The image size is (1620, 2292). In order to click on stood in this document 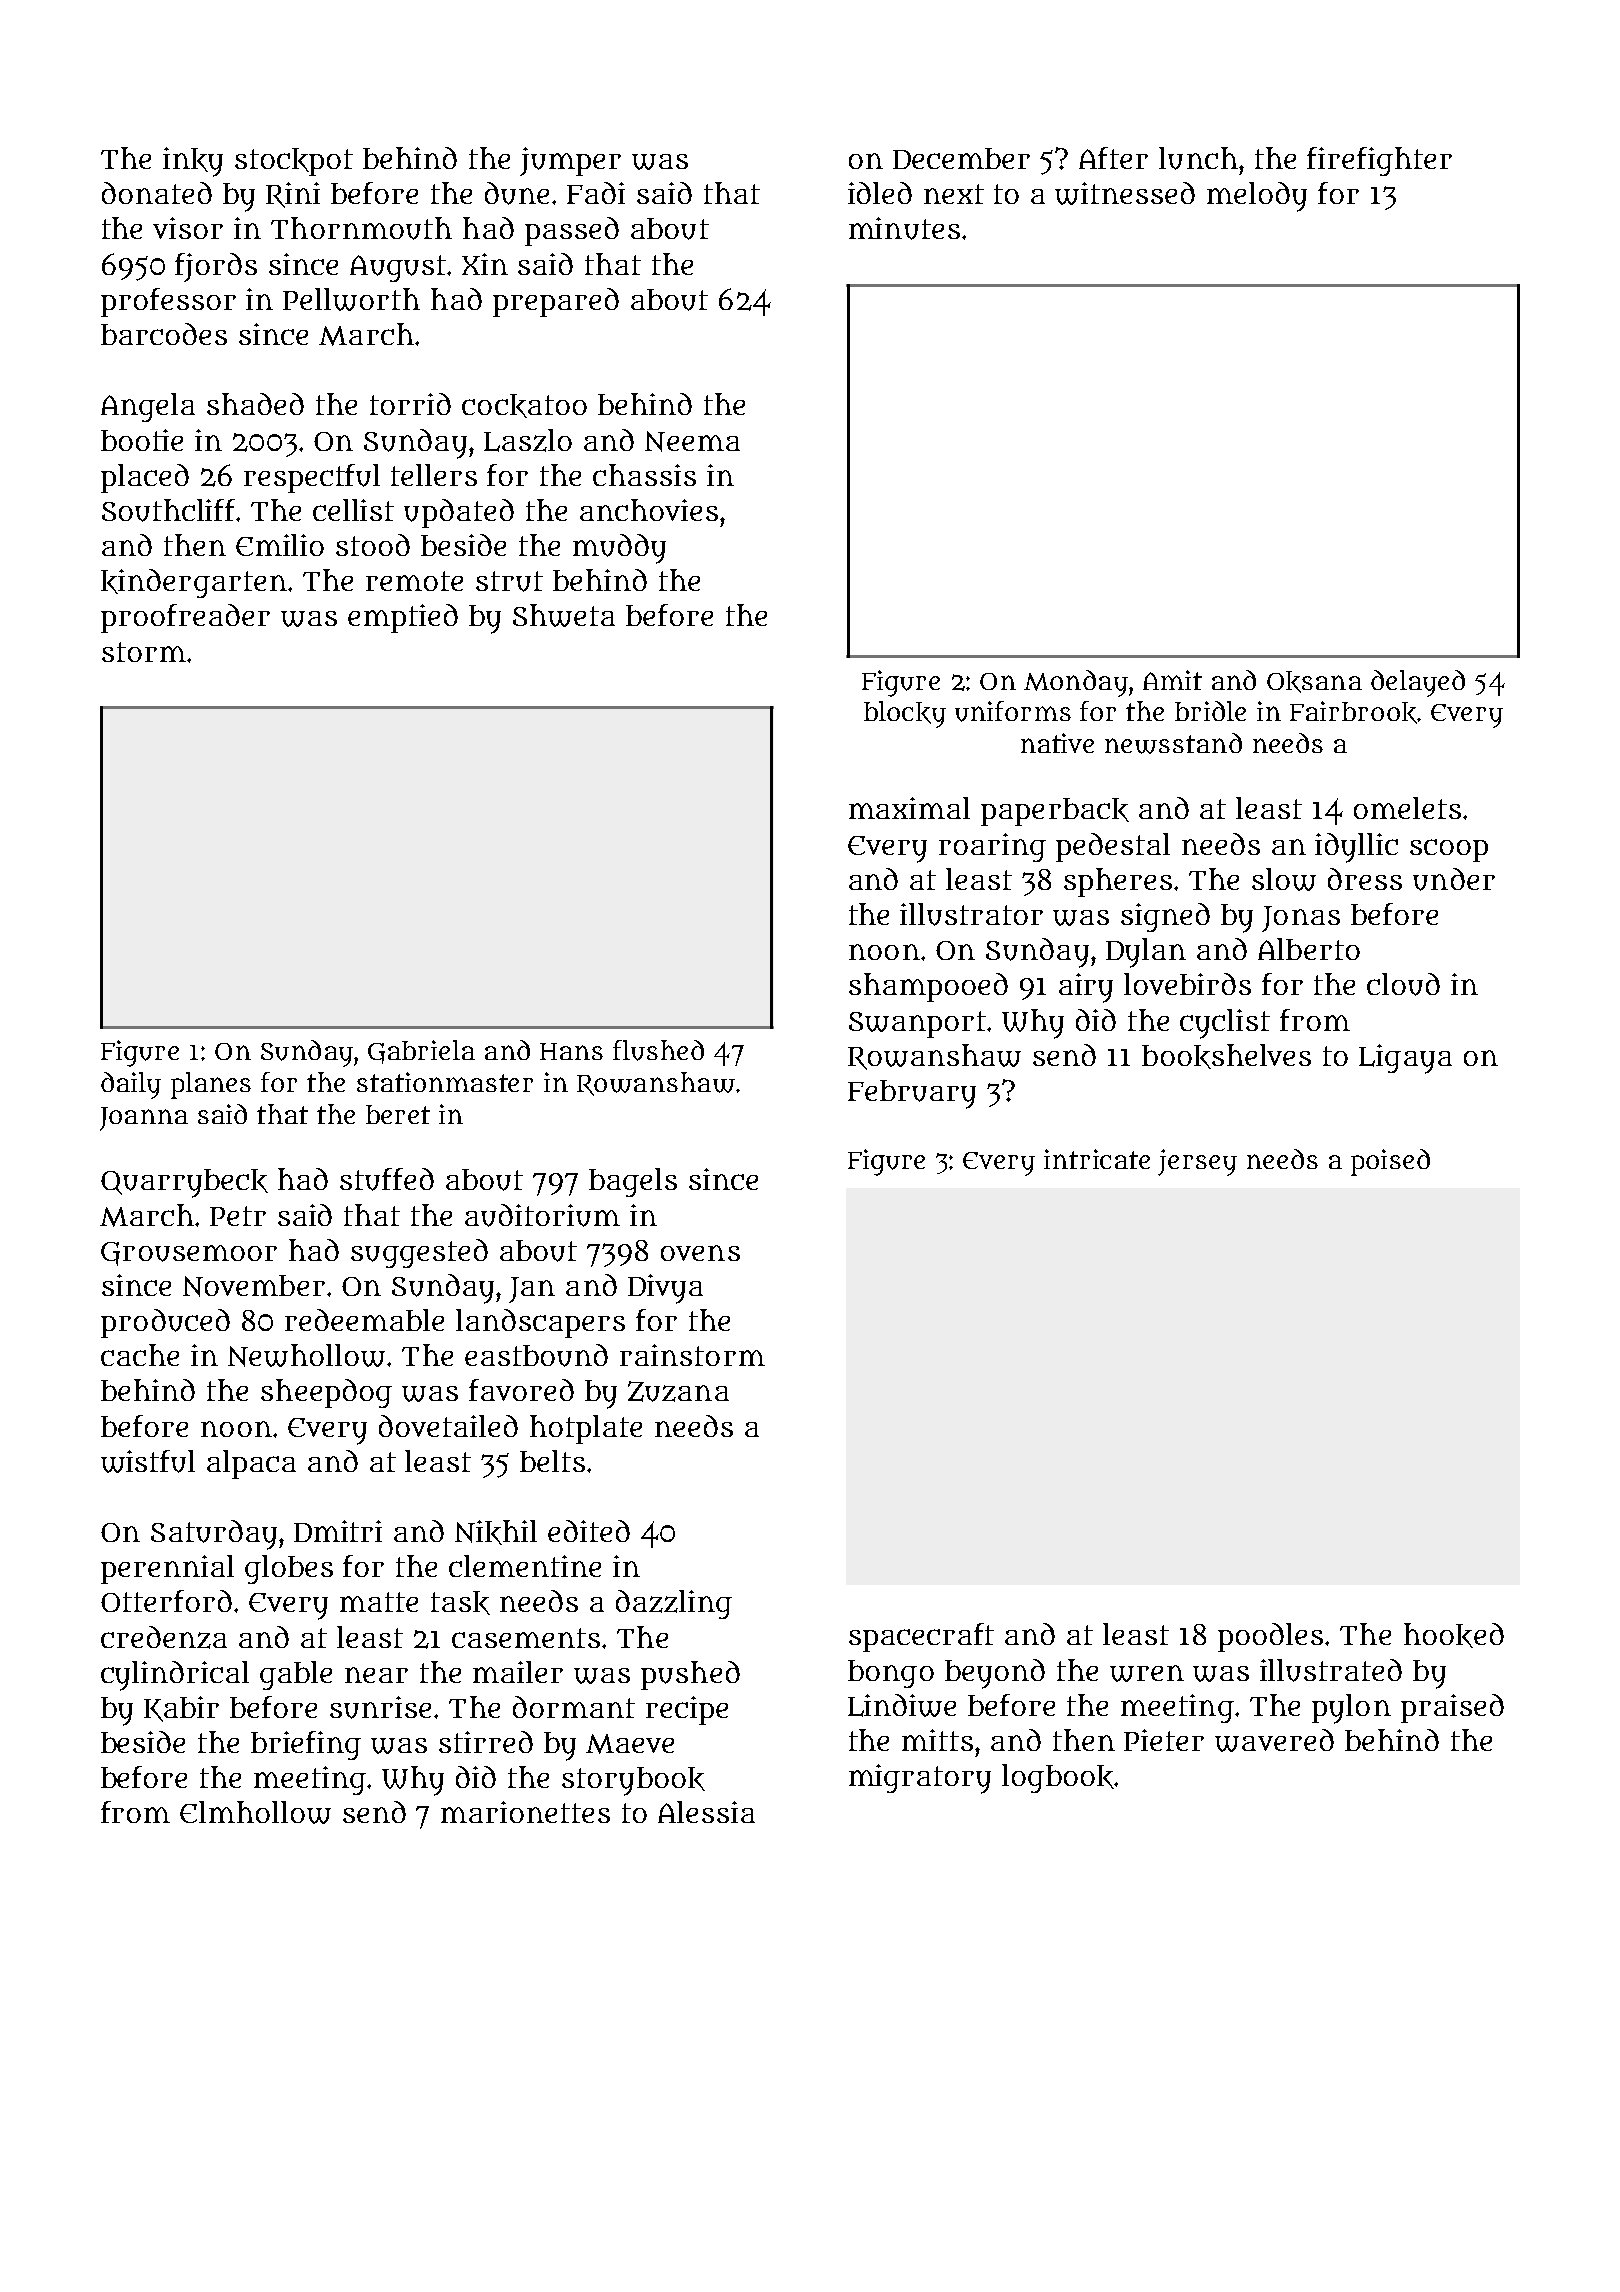, I will do `click(373, 545)`.
